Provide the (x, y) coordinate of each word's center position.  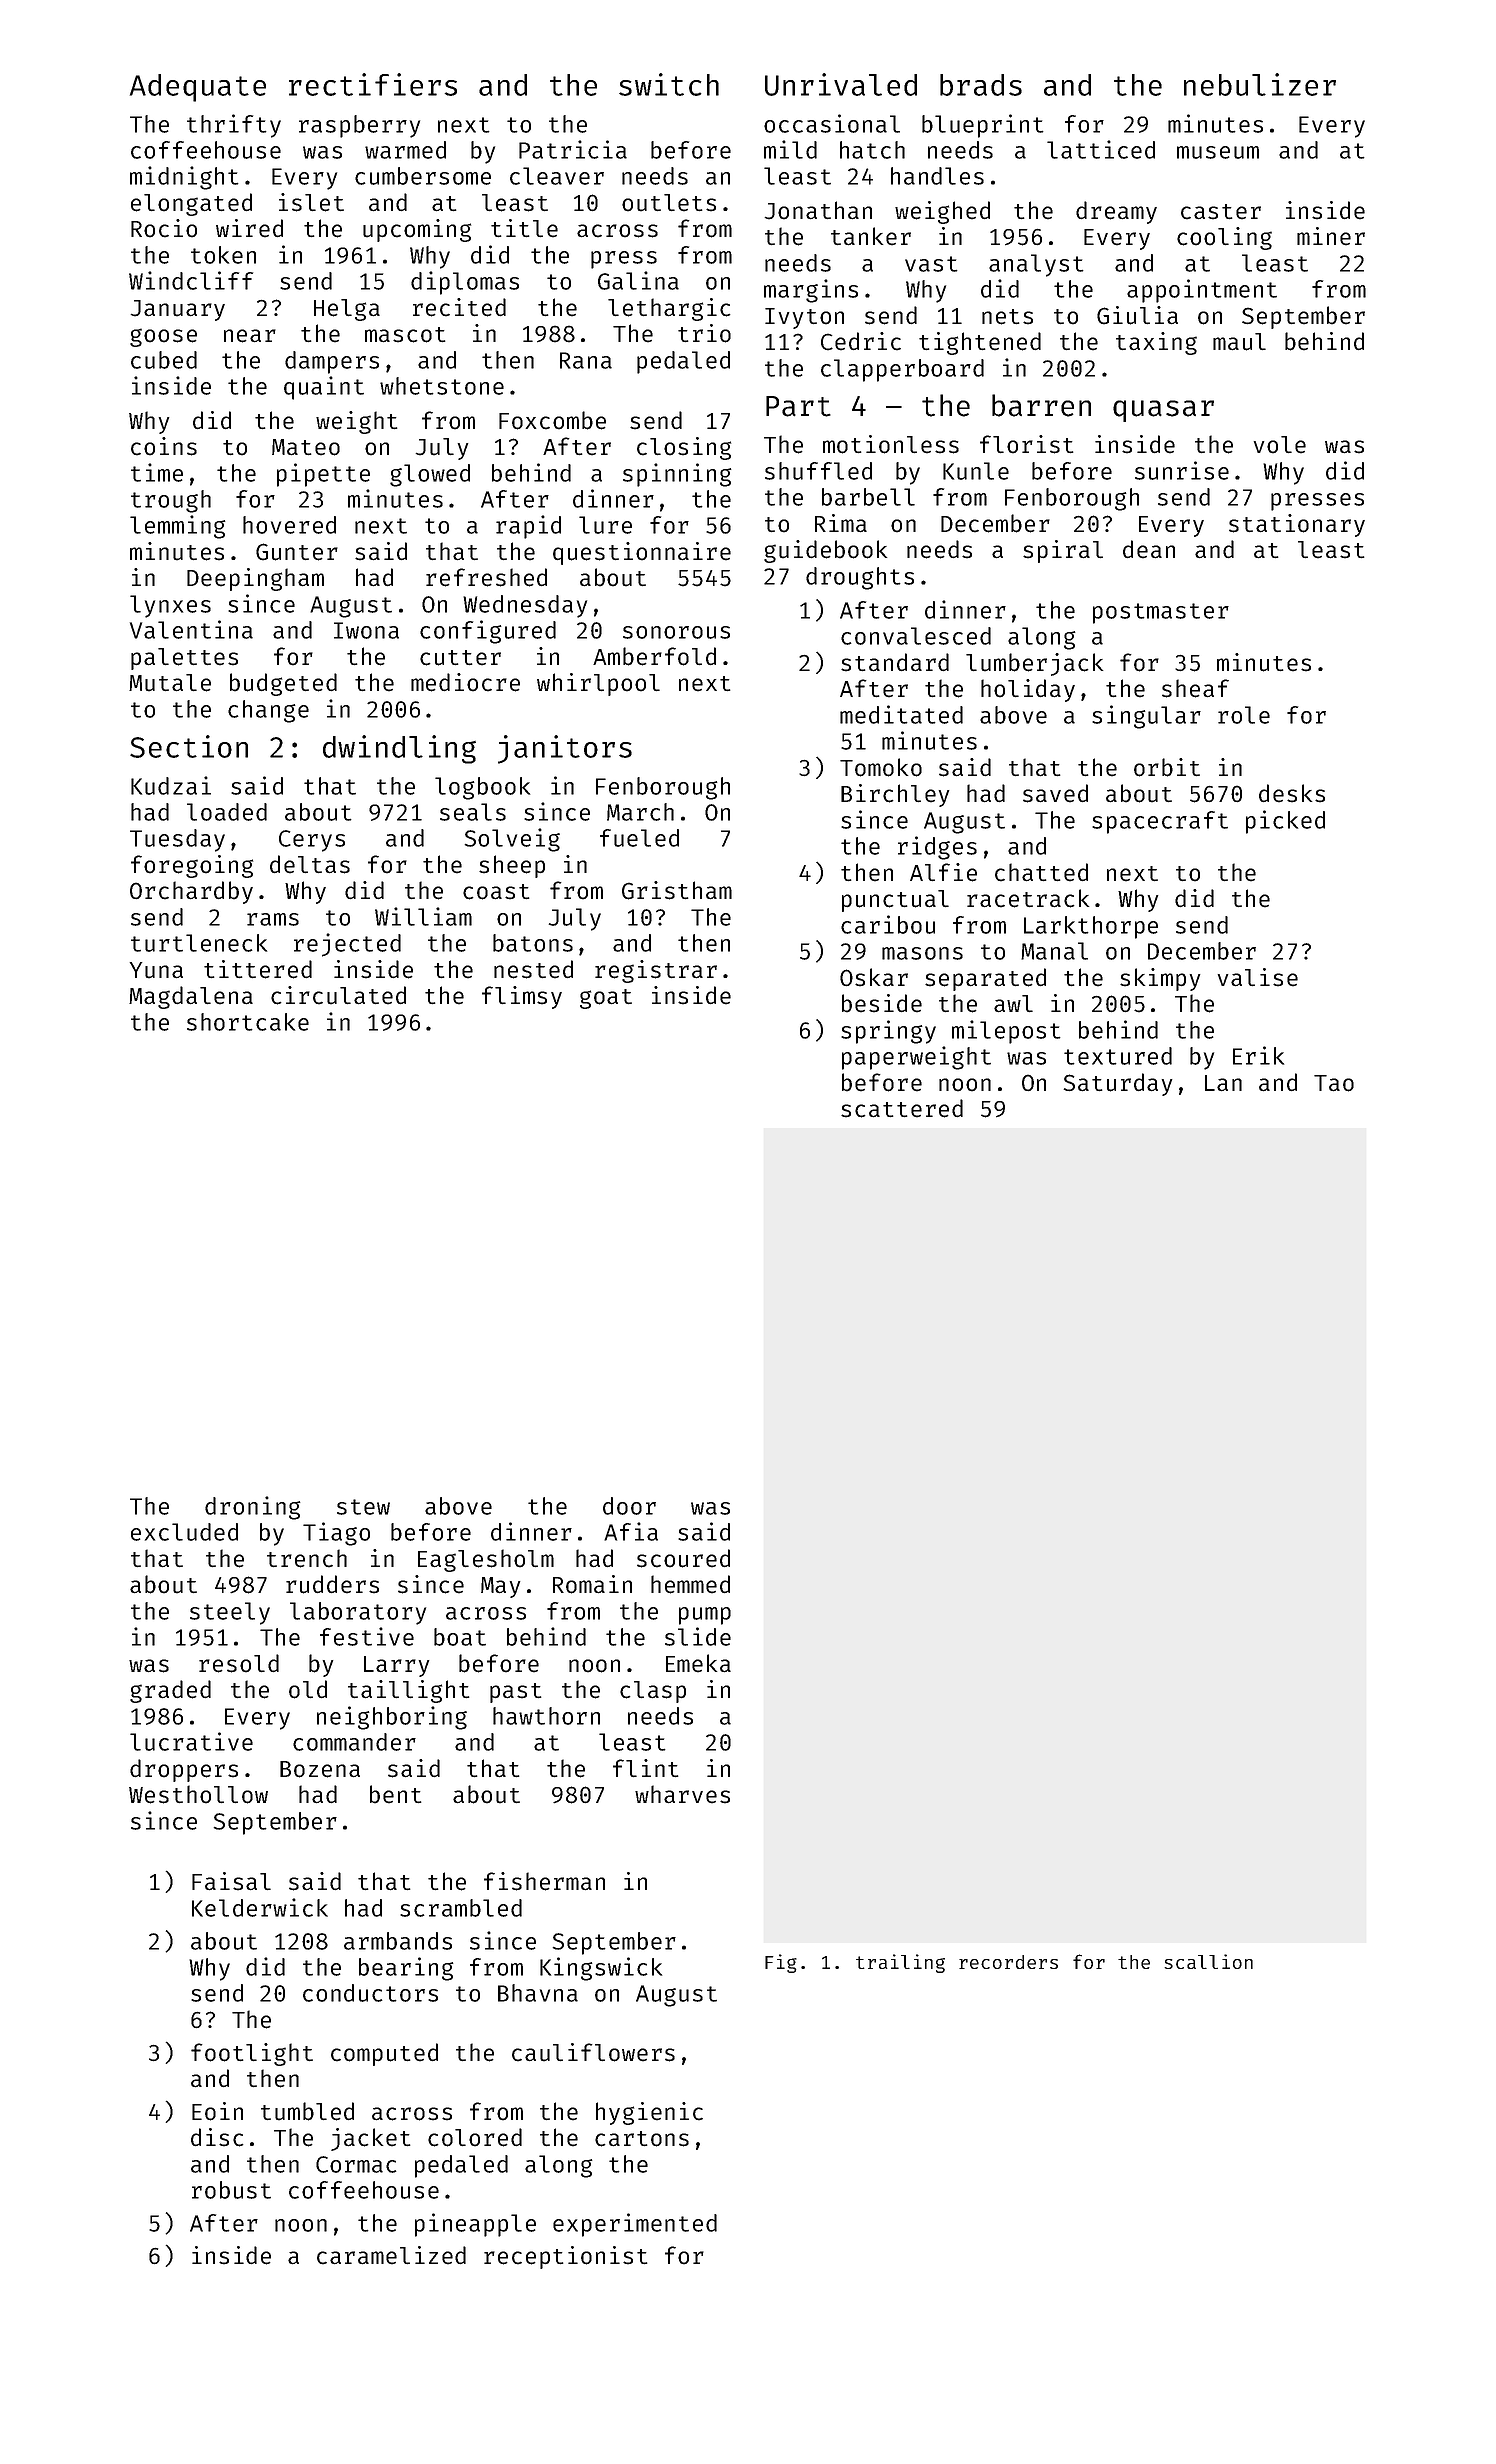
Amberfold (654, 656)
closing (684, 448)
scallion (1208, 1961)
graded (170, 1691)
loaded (227, 812)
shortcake (248, 1022)
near (250, 336)
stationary (1297, 525)
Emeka (698, 1663)
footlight (252, 2054)
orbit (1167, 767)
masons (922, 953)
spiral (1063, 551)
